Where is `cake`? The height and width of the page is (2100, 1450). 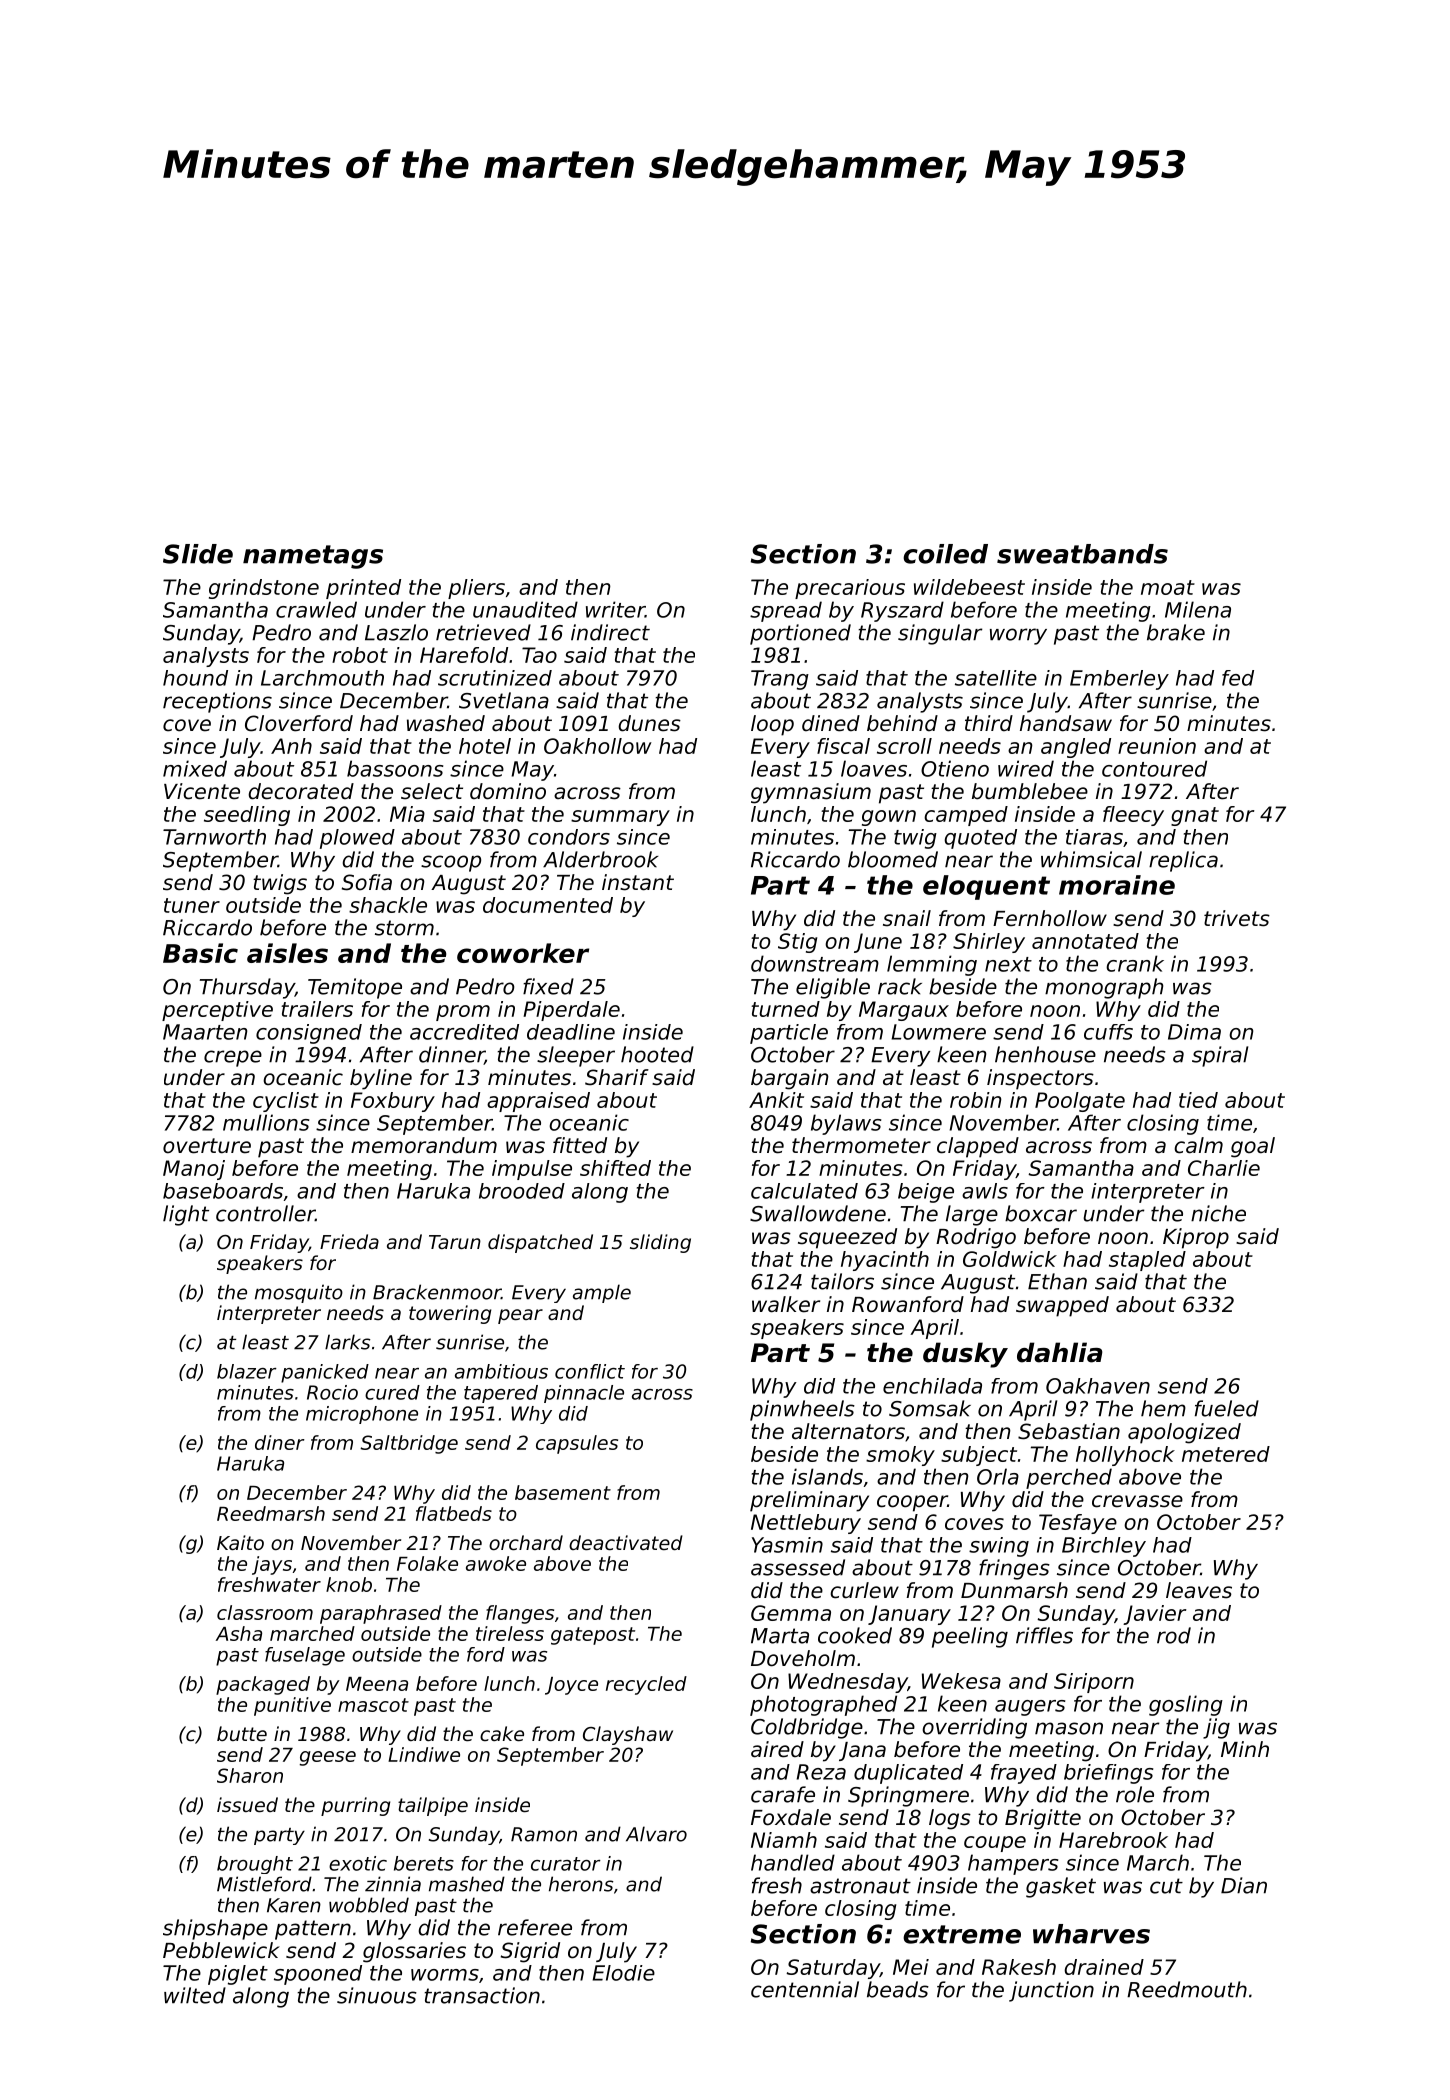
cake is located at coordinates (502, 1733).
